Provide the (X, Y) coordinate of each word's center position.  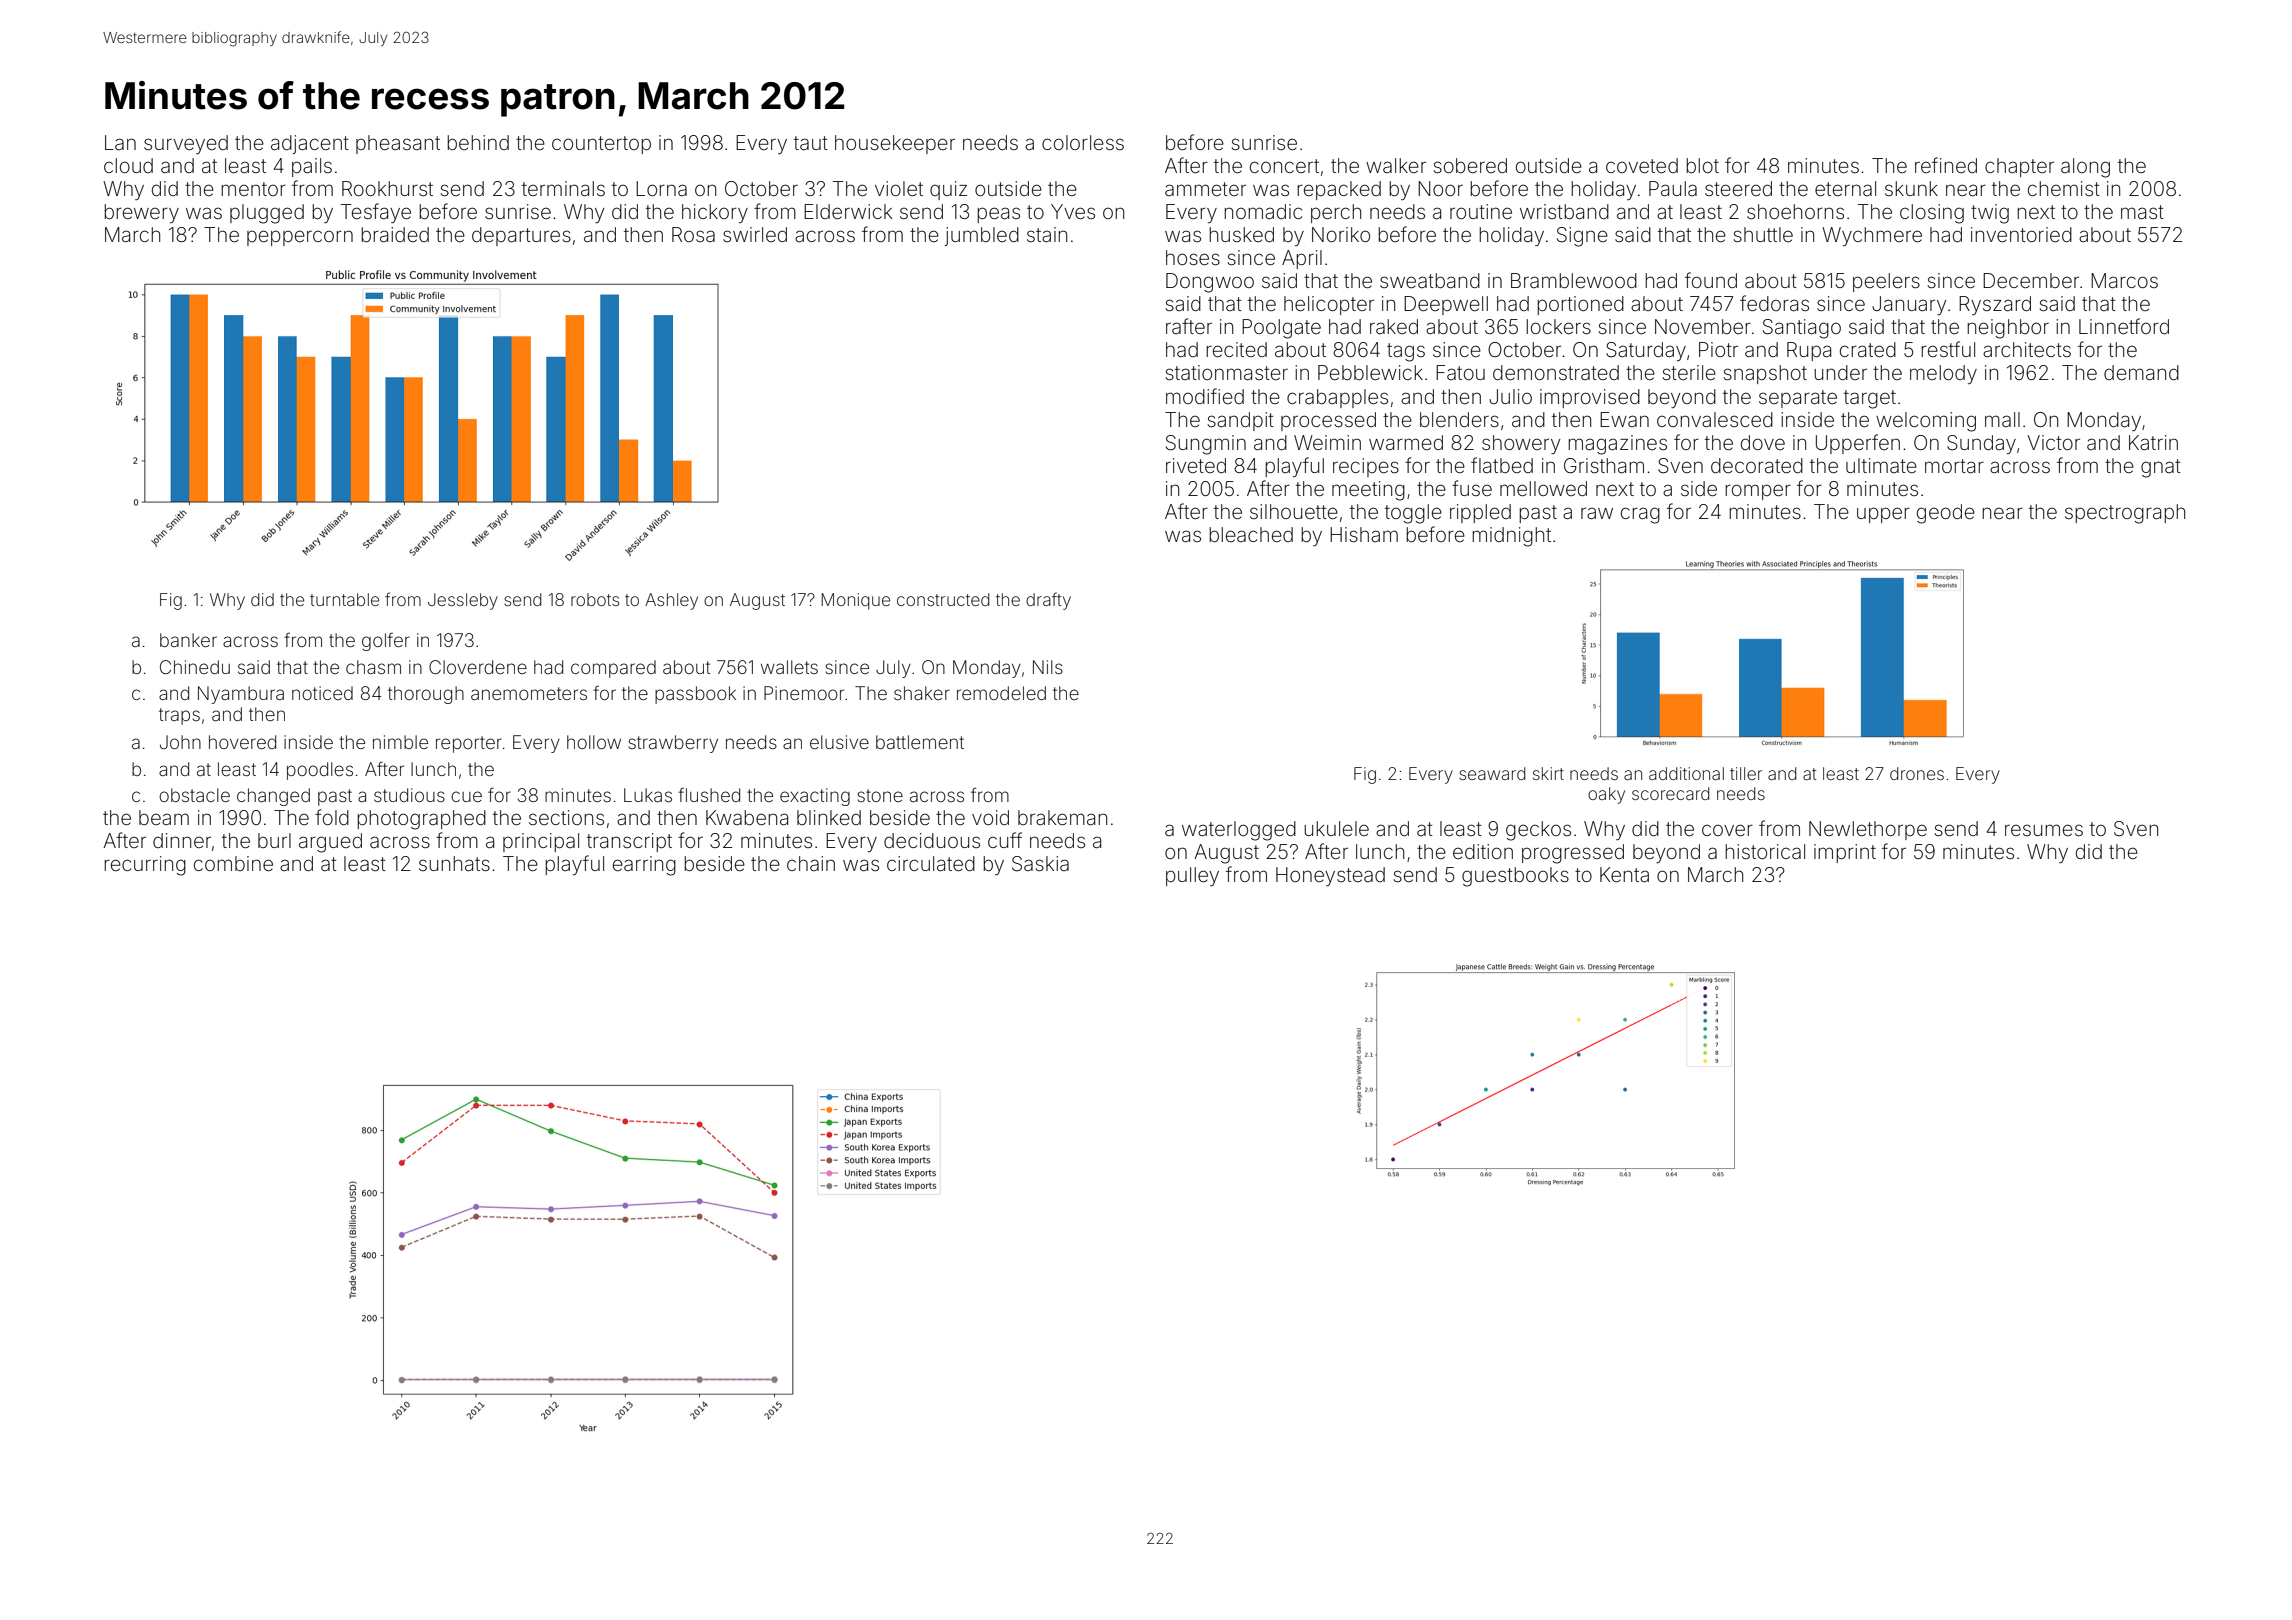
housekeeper (895, 144)
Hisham (1364, 534)
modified (1205, 396)
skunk (1911, 188)
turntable (344, 599)
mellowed (1543, 488)
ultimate (1881, 465)
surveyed (186, 144)
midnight (1511, 537)
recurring (145, 866)
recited (1236, 349)
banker (188, 640)
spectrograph (2125, 514)
